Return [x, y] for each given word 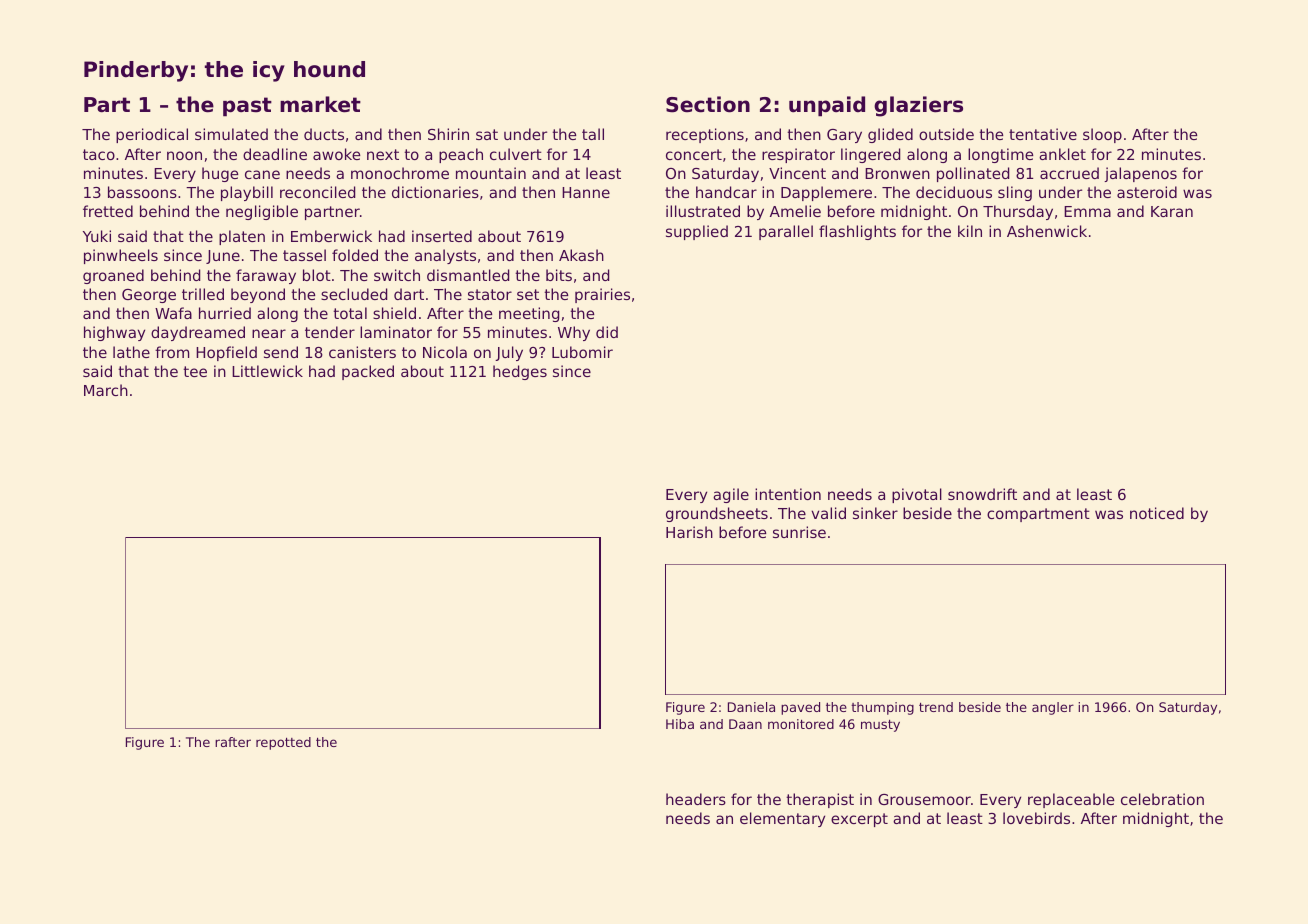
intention [788, 494]
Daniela [751, 707]
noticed [1157, 513]
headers [696, 799]
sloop [1102, 135]
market [320, 104]
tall [593, 134]
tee [195, 371]
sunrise [799, 532]
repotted [283, 743]
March [106, 390]
